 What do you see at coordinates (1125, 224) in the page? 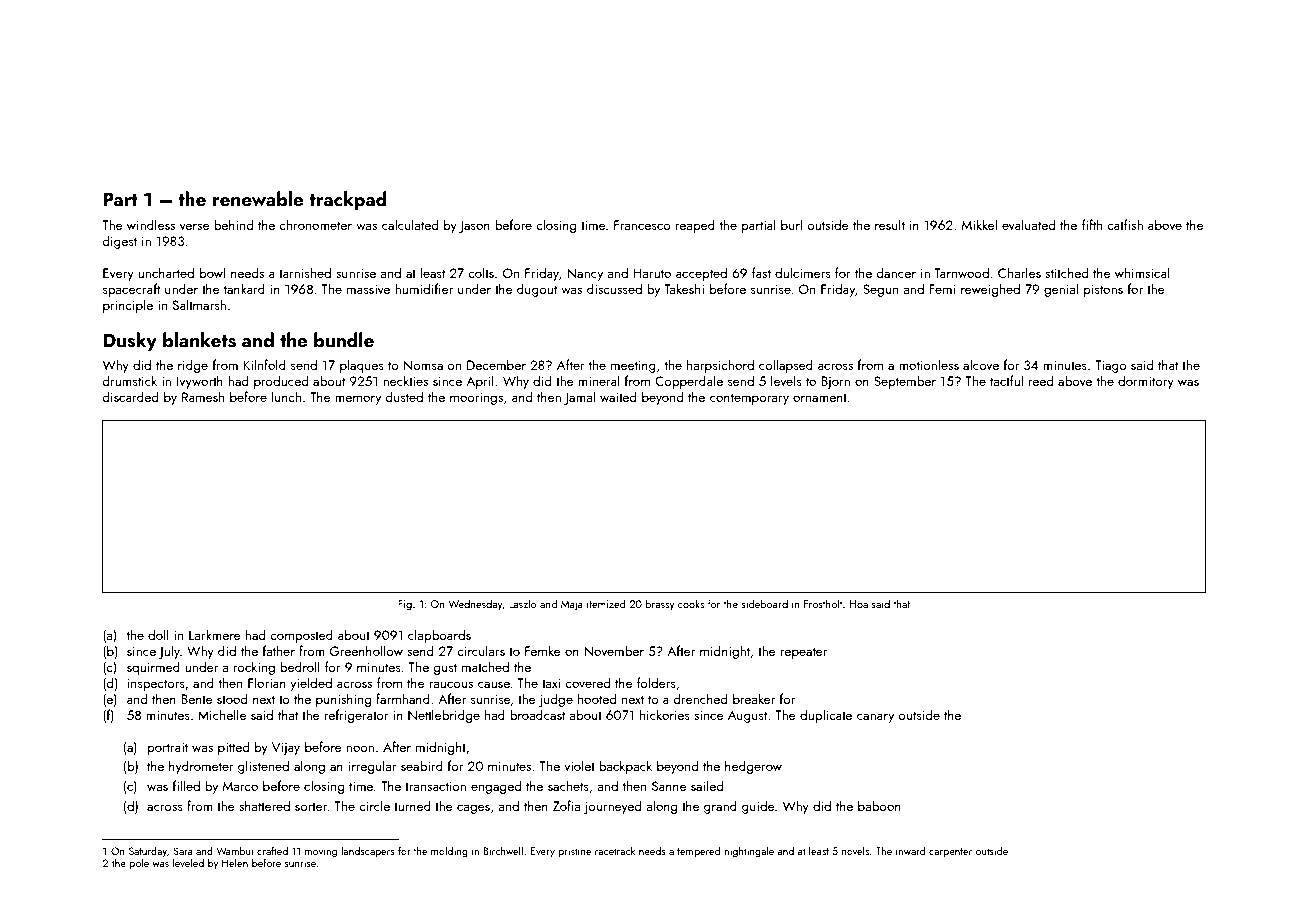
I see `catfish` at bounding box center [1125, 224].
